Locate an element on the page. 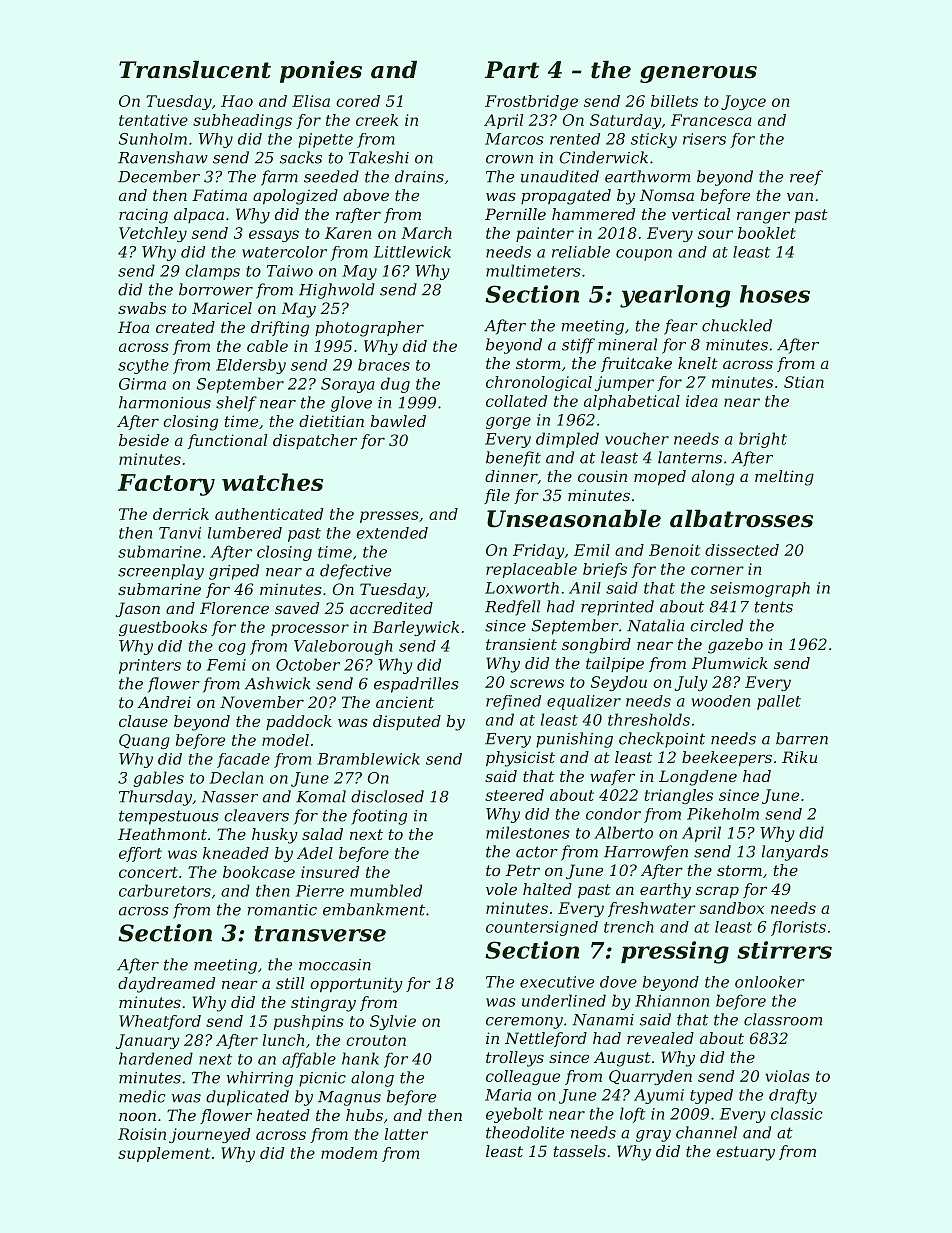  journeyed is located at coordinates (209, 1135).
